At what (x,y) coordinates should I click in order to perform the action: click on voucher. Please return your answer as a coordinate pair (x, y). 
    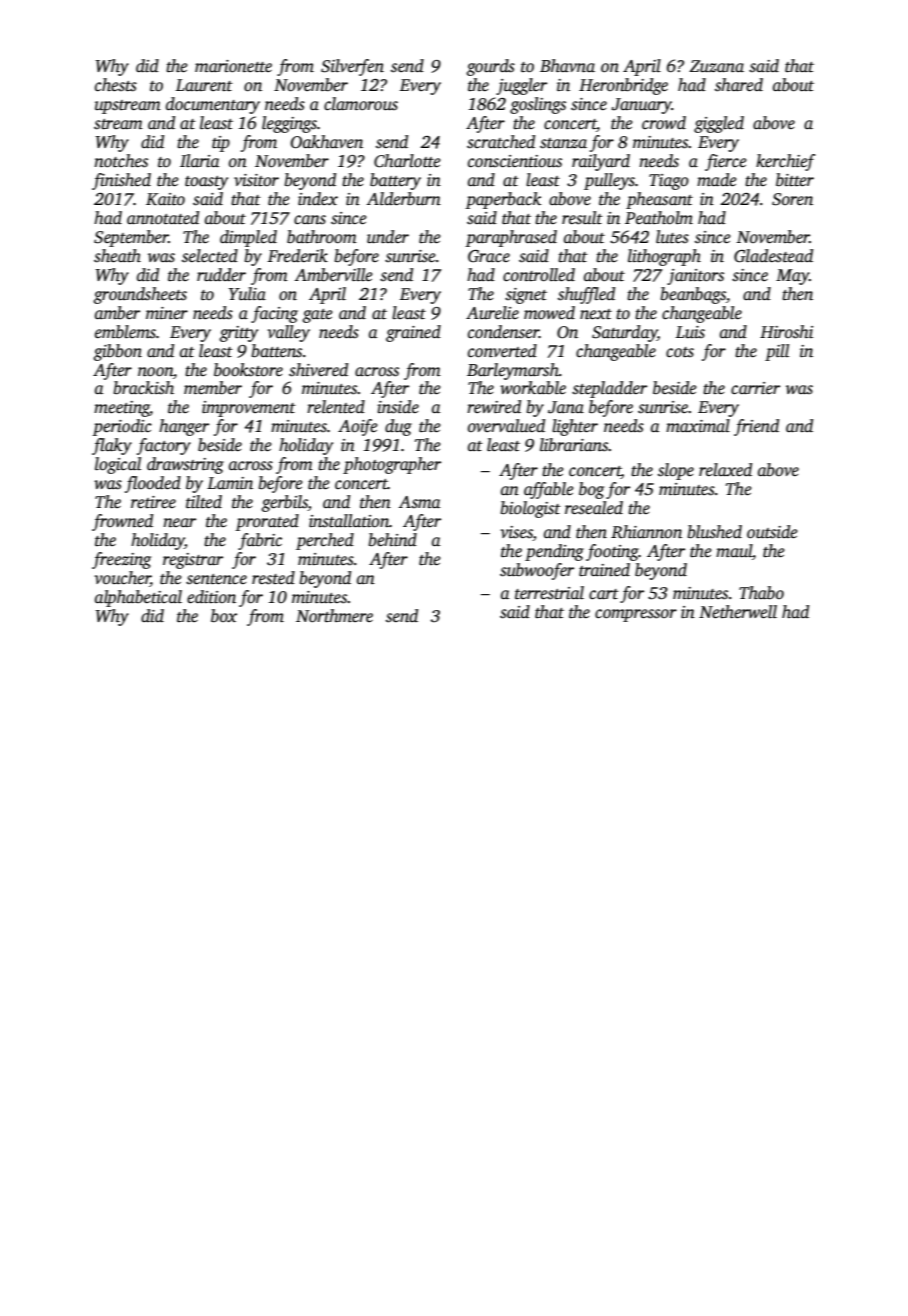
    Looking at the image, I should click on (122, 579).
